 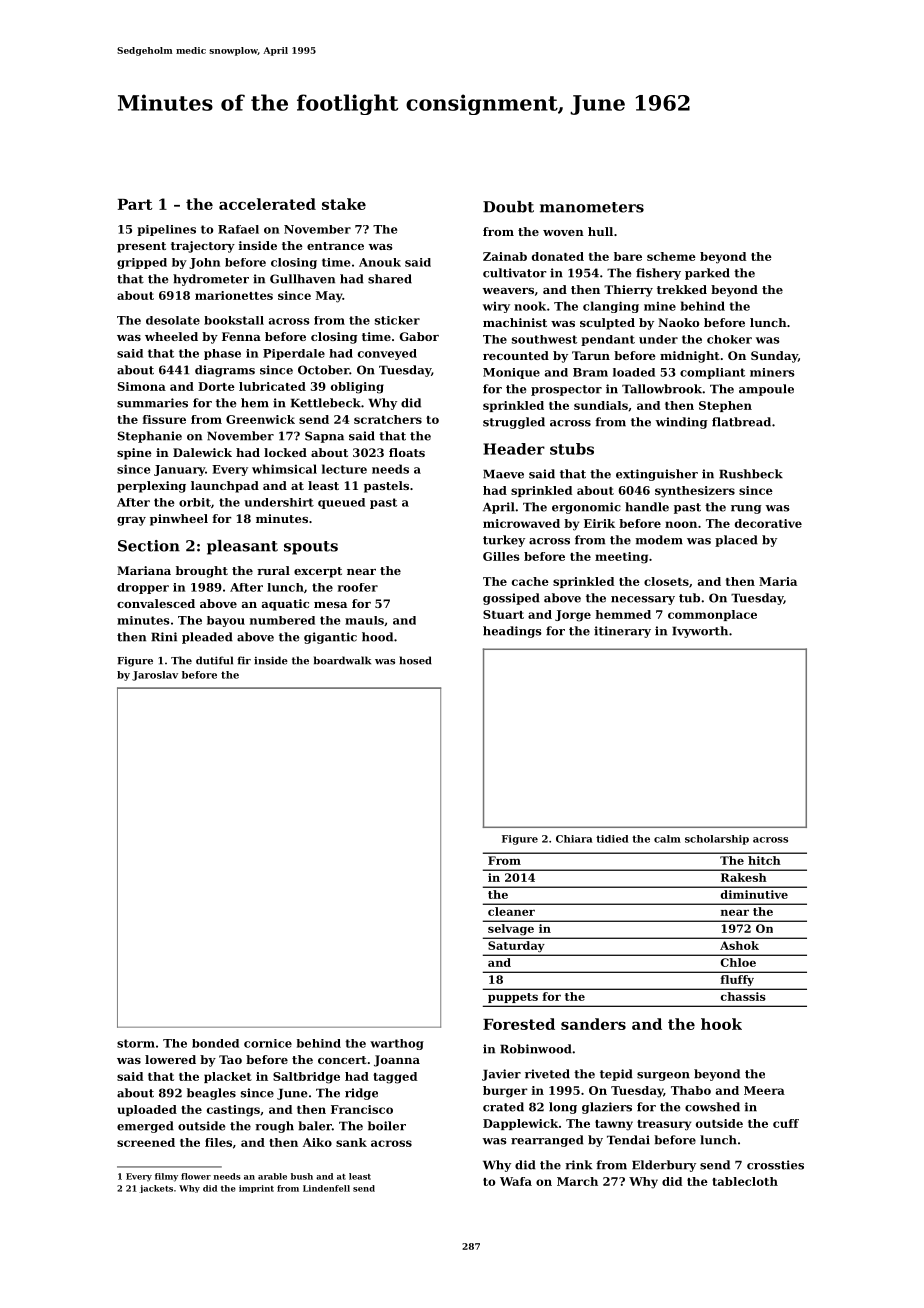 What do you see at coordinates (592, 207) in the image?
I see `manometers` at bounding box center [592, 207].
